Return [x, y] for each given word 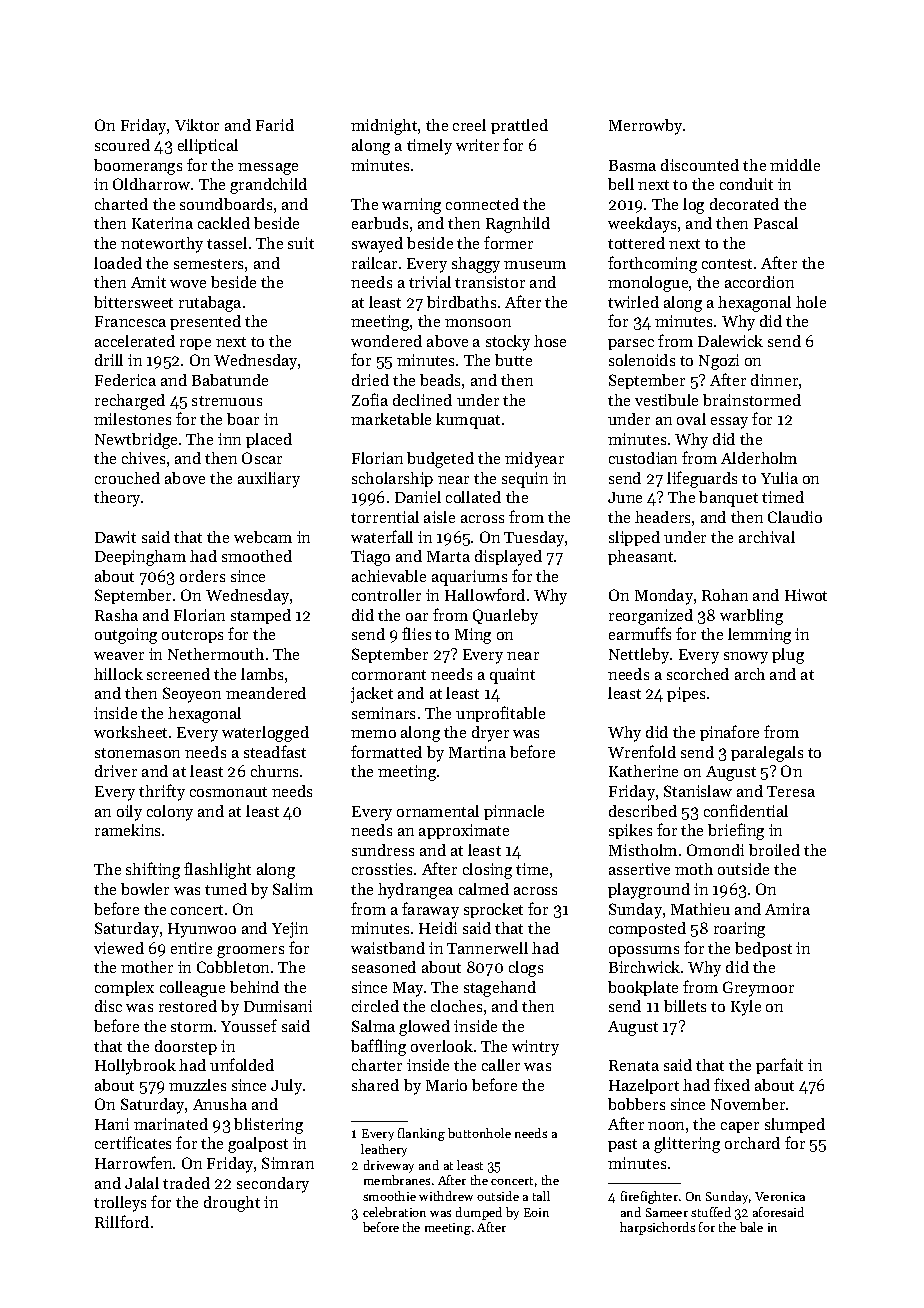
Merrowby [645, 127]
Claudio [795, 517]
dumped [479, 1213]
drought [232, 1204]
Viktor [197, 125]
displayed [508, 558]
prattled [519, 126]
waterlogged [265, 734]
